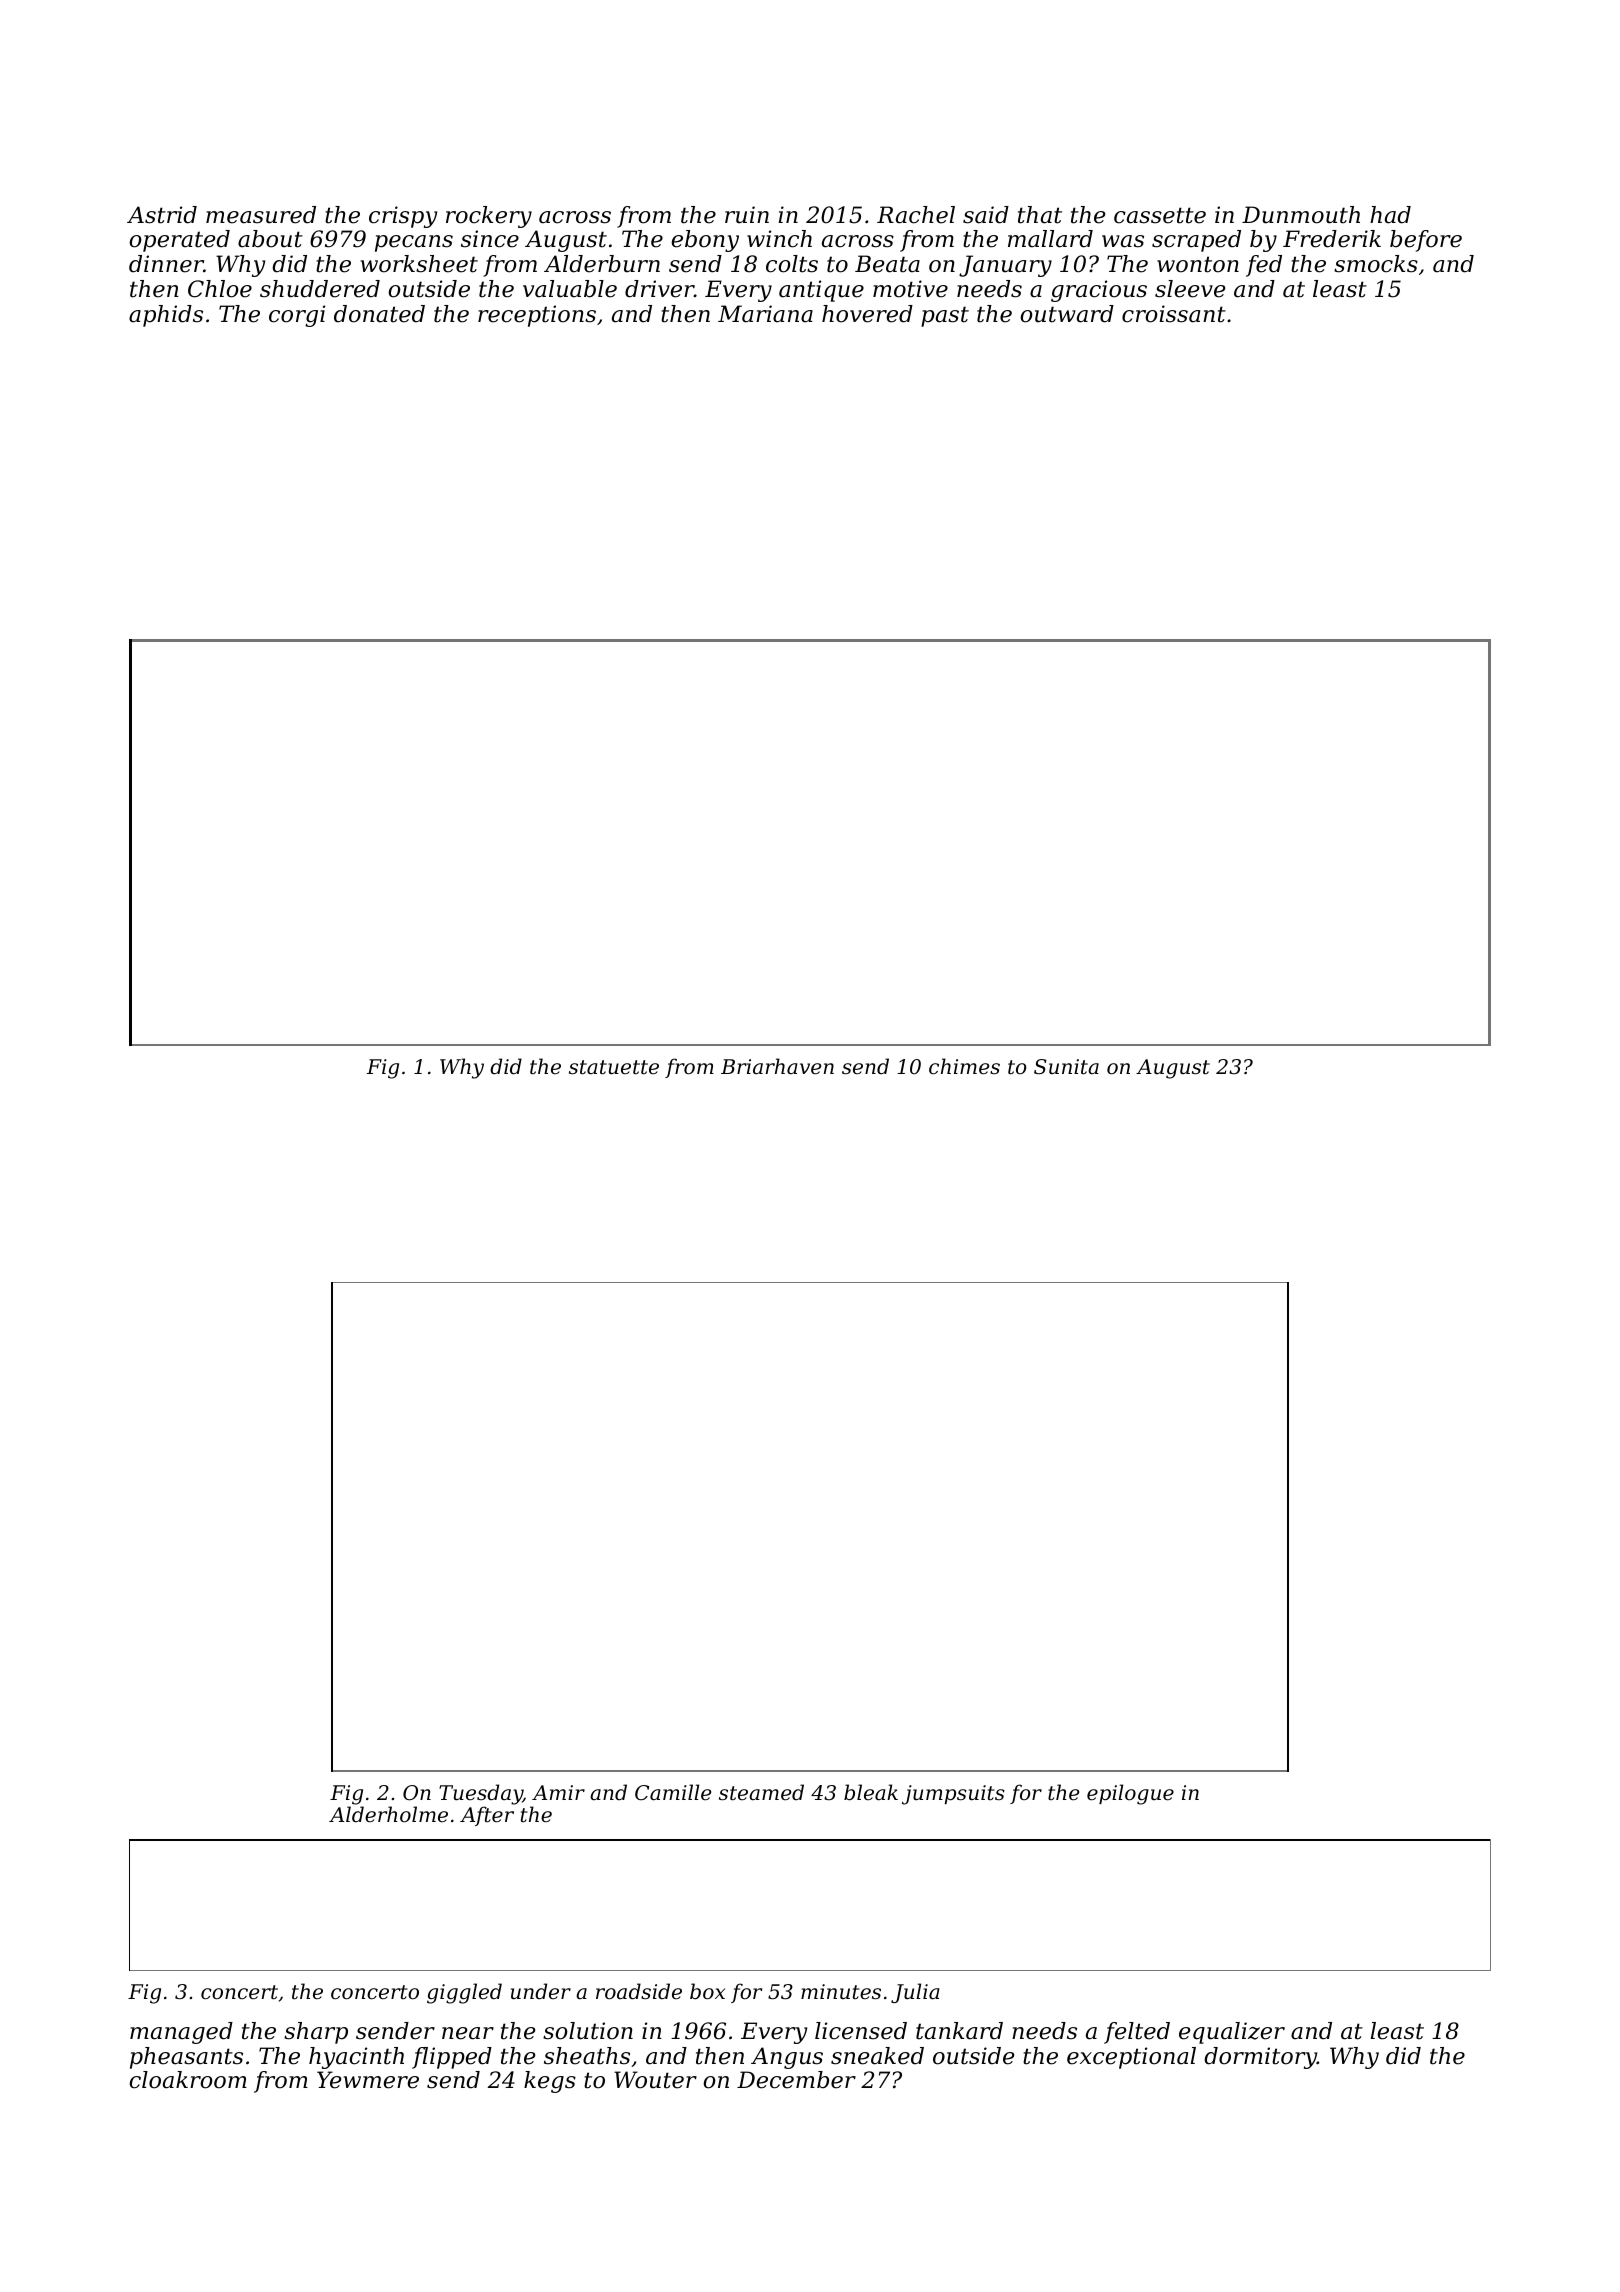 The width and height of the screenshot is (1620, 2292). I want to click on Briarhaven, so click(777, 1066).
